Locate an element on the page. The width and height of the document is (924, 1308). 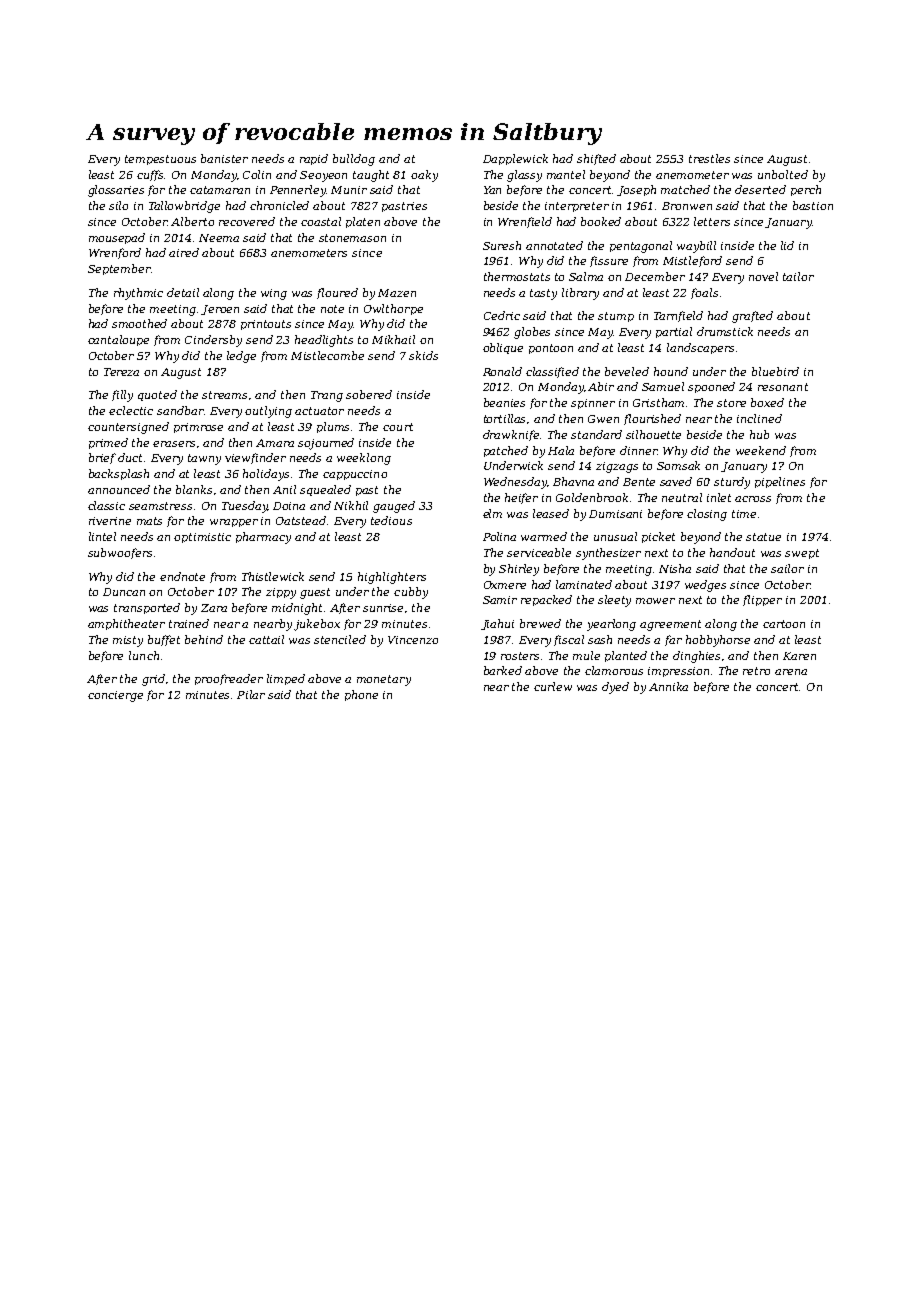
Mazen is located at coordinates (397, 293).
